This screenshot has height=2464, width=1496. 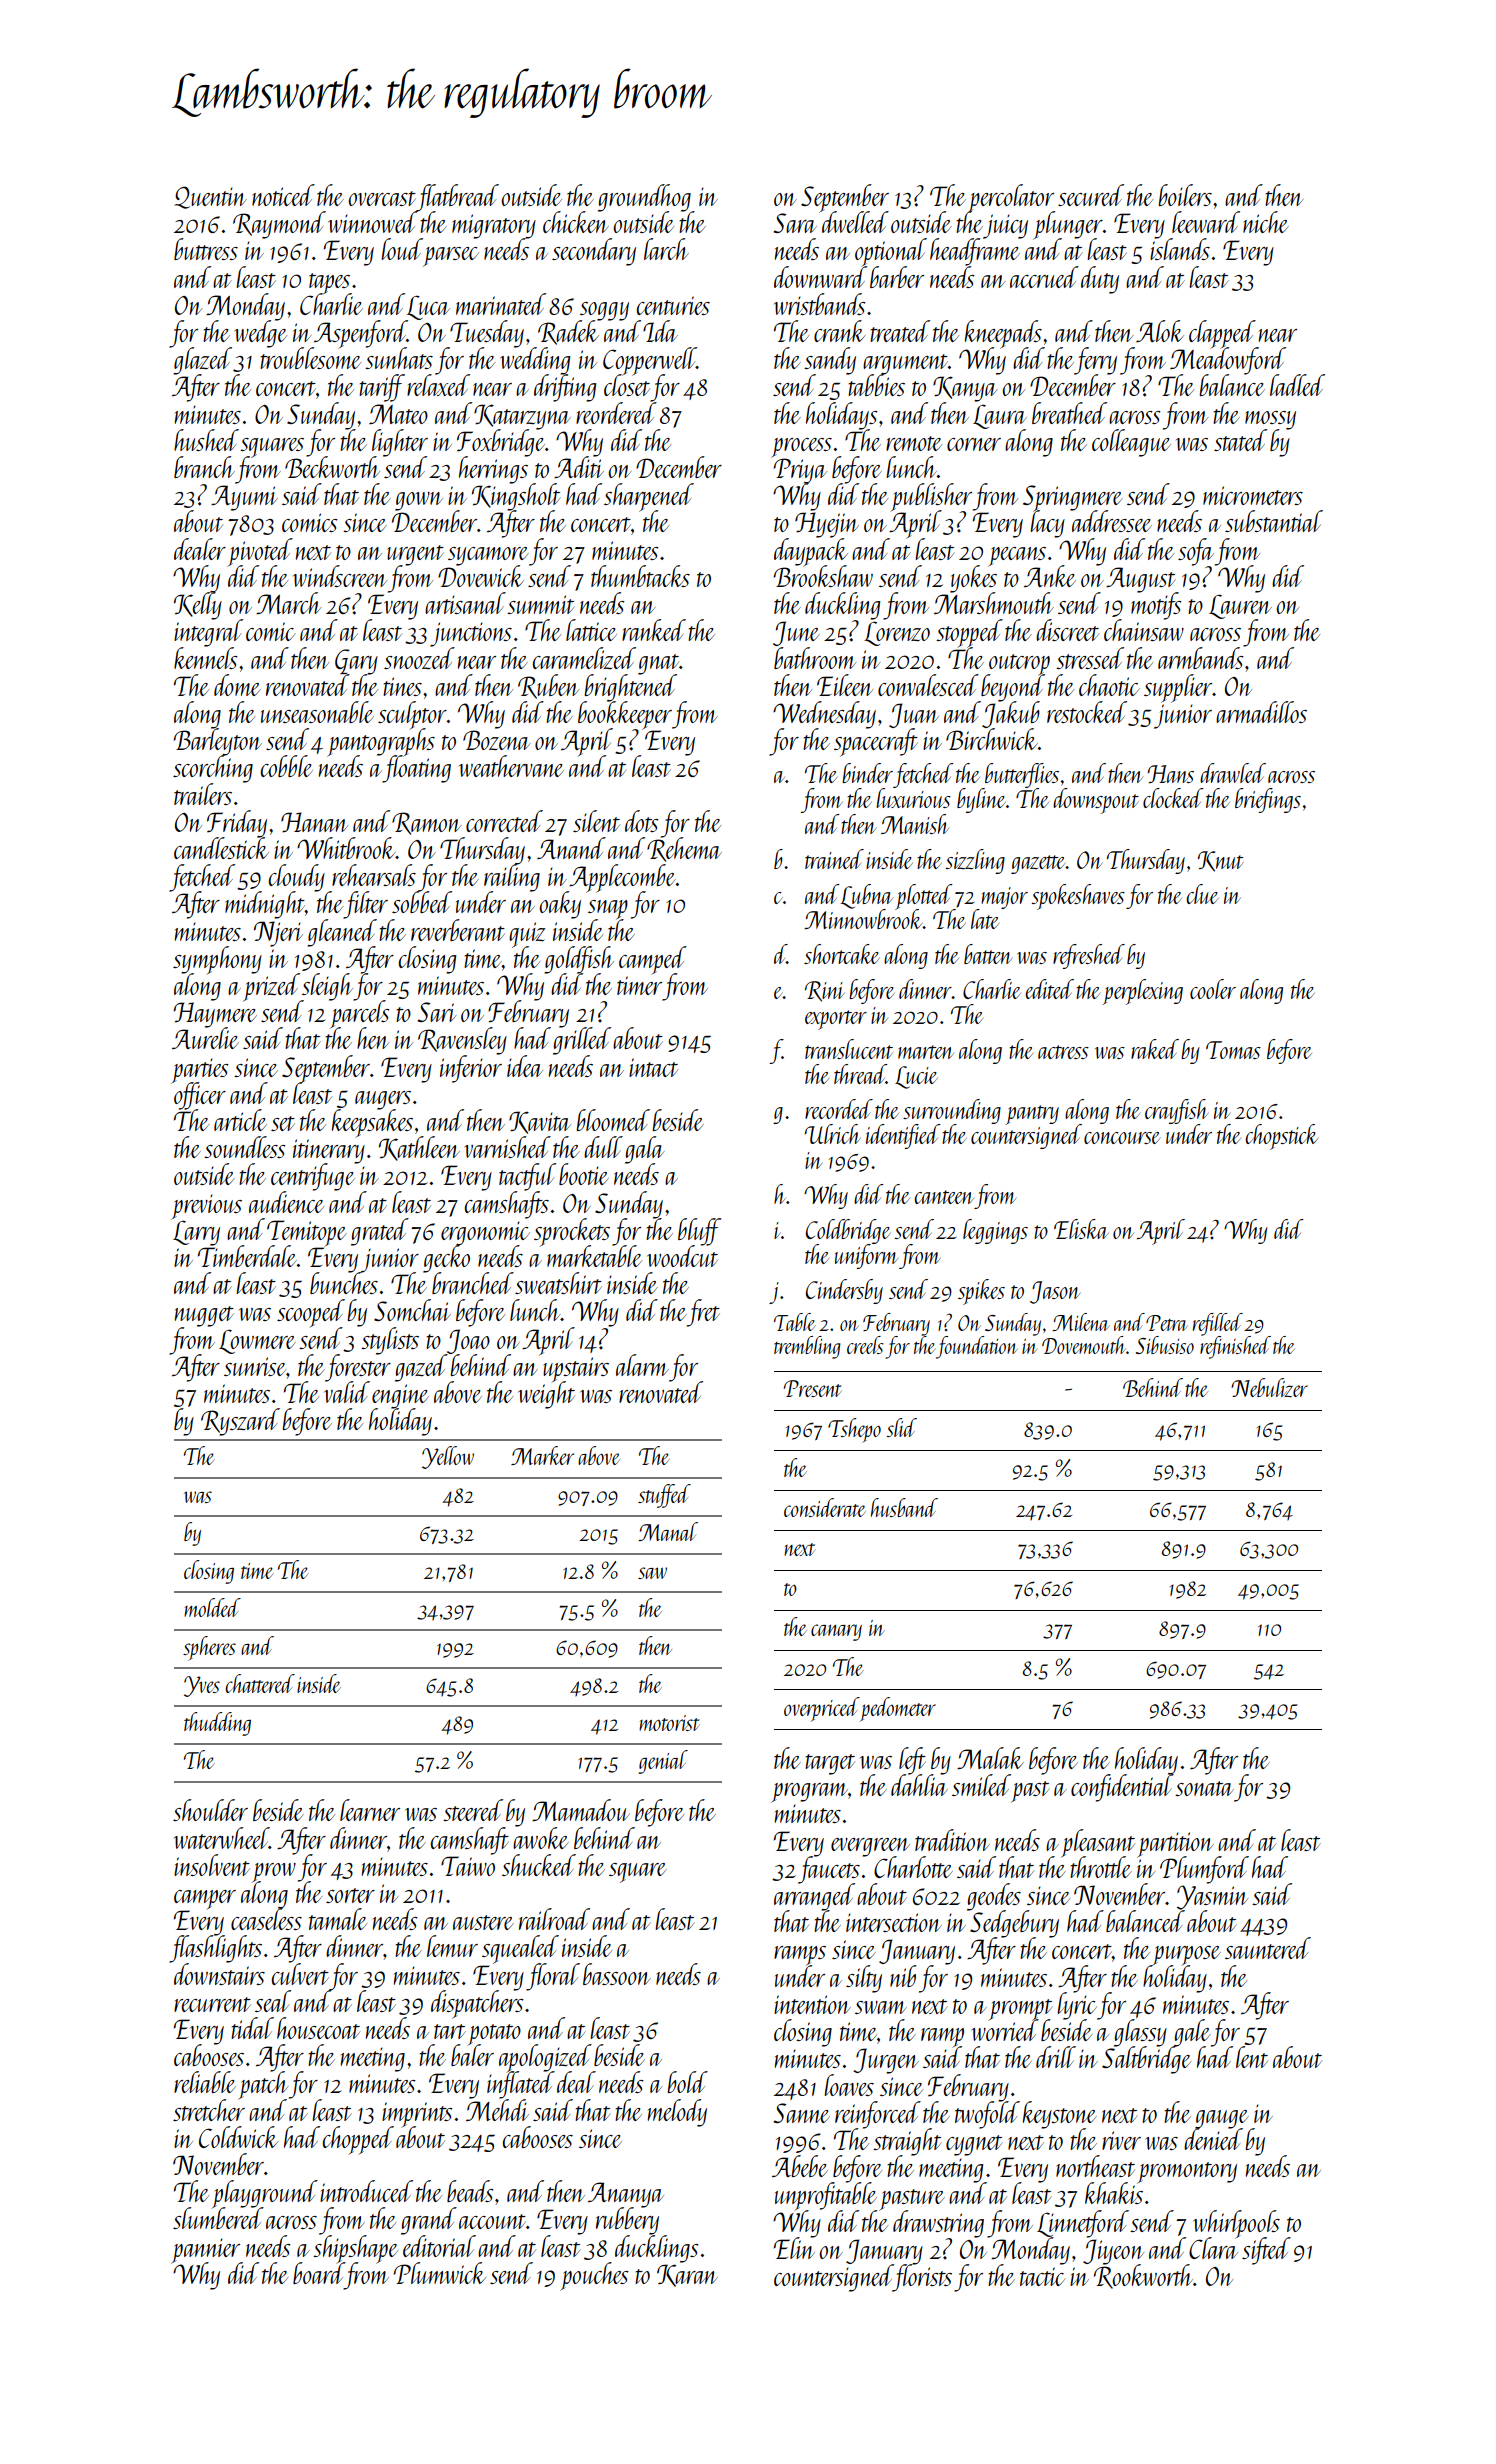 What do you see at coordinates (210, 197) in the screenshot?
I see `Quentin` at bounding box center [210, 197].
